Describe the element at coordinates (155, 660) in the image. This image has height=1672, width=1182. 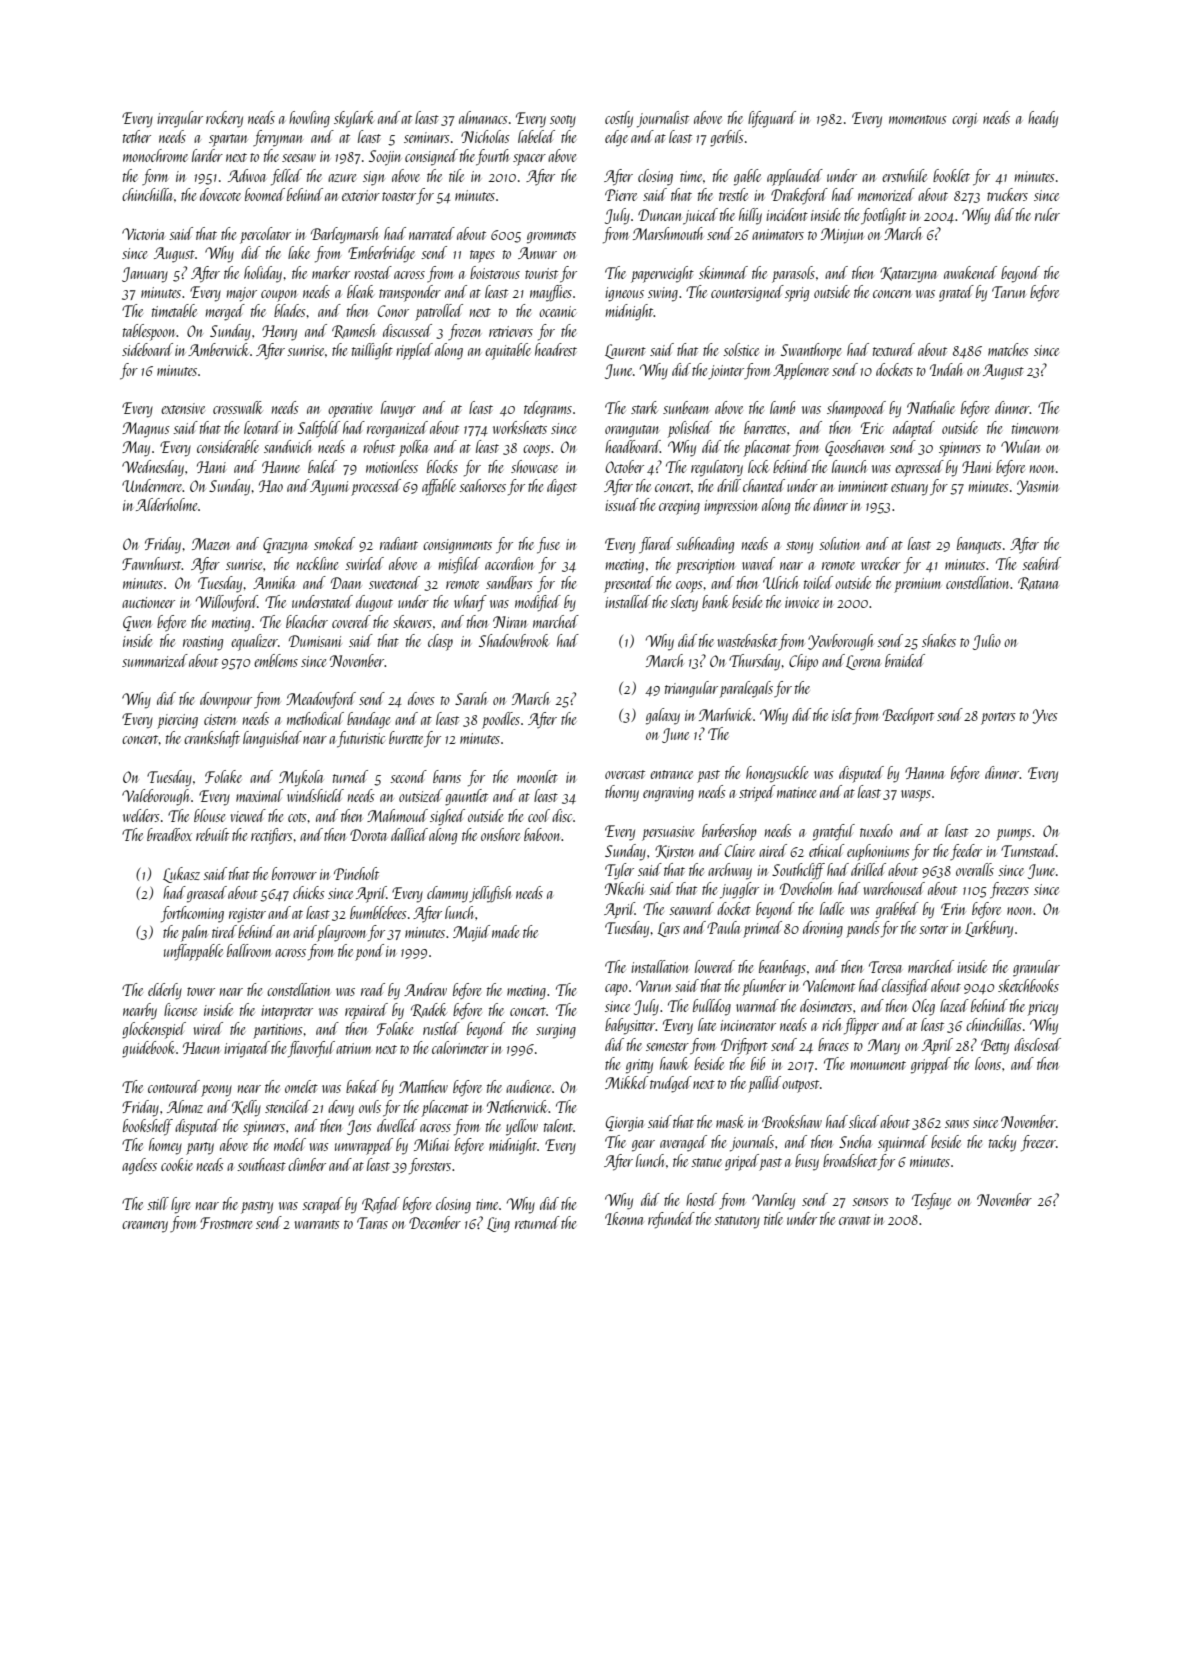
I see `summarized` at that location.
